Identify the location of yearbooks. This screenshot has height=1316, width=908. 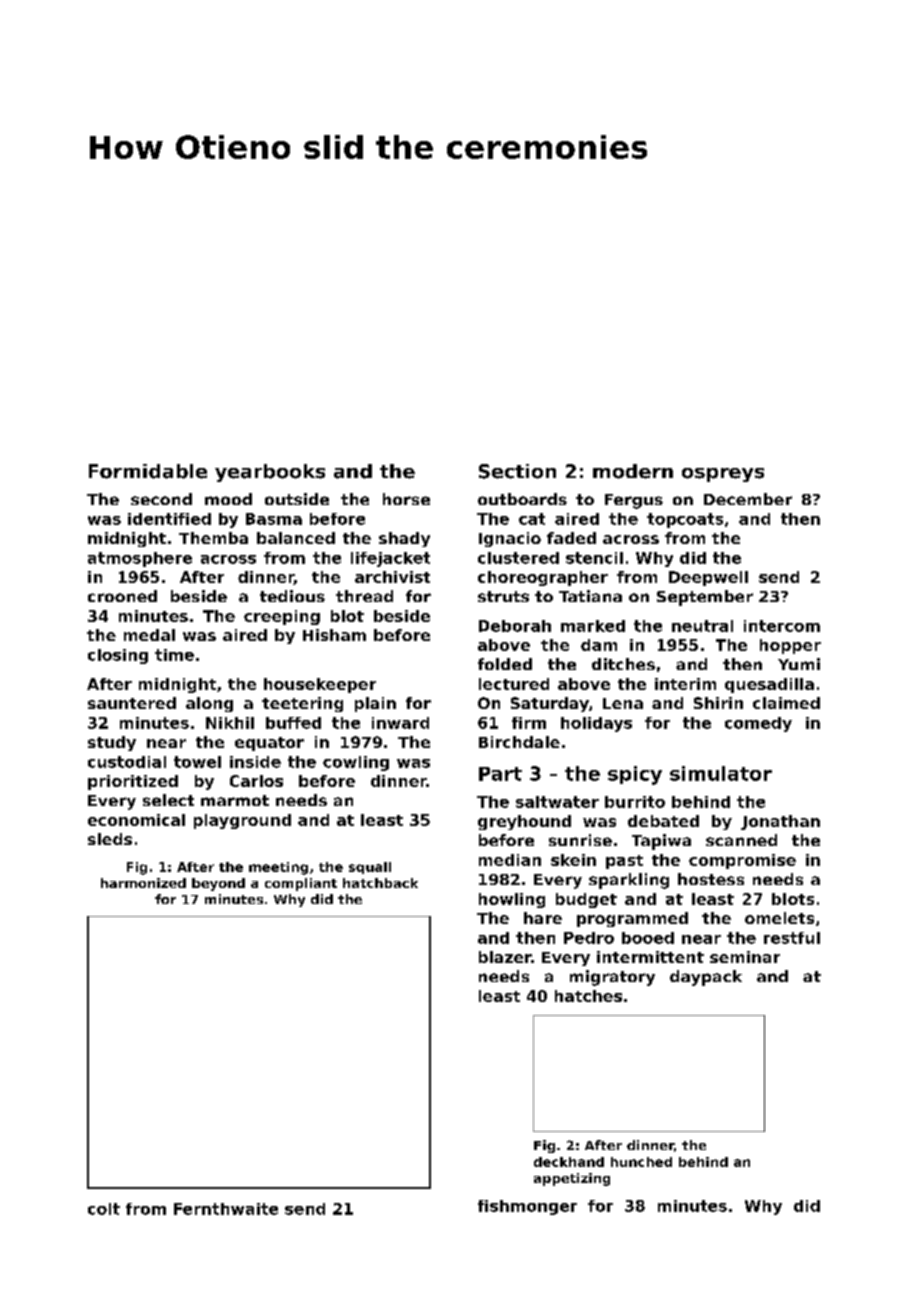
(270, 473).
